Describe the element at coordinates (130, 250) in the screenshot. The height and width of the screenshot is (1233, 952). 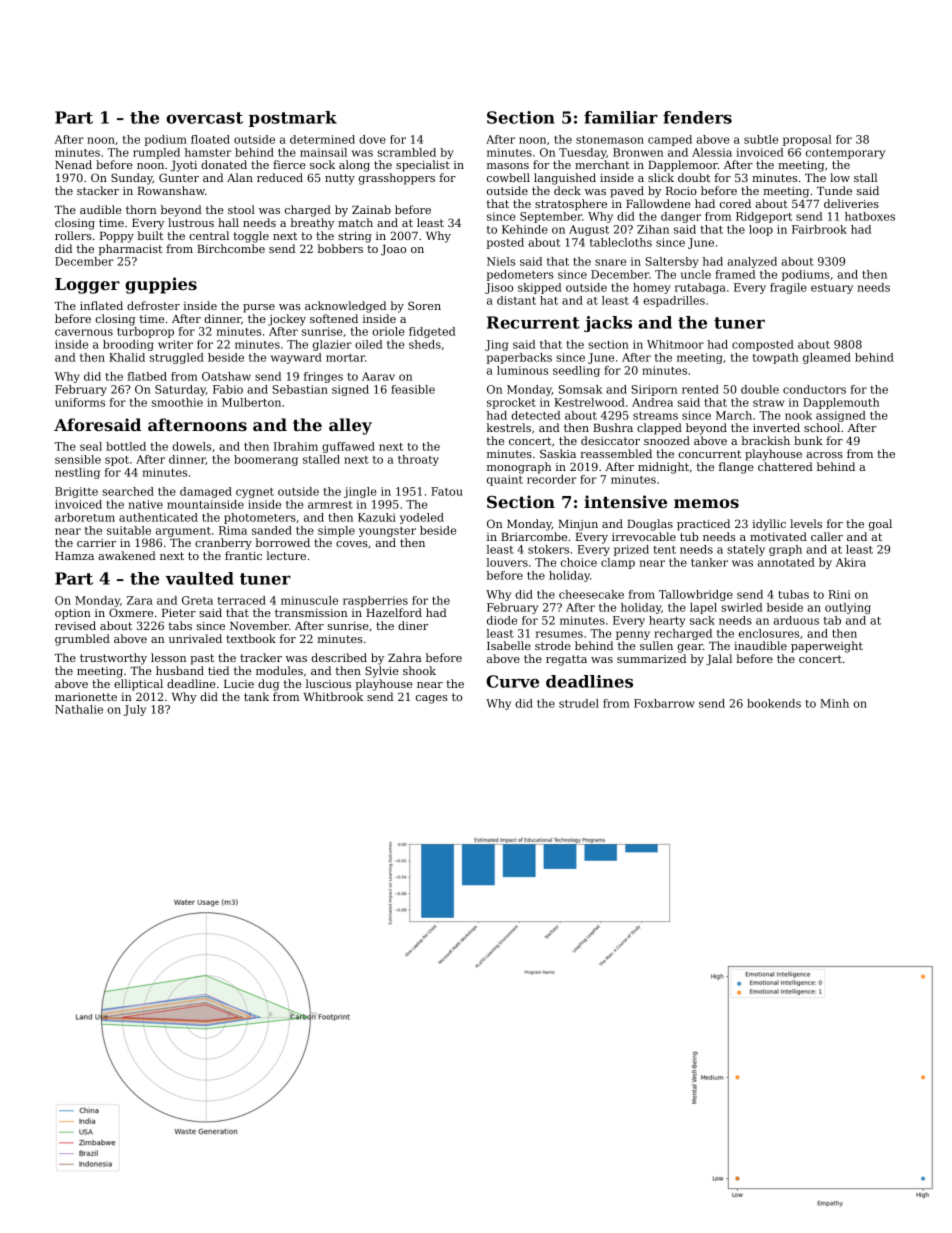
I see `pharmacist` at that location.
